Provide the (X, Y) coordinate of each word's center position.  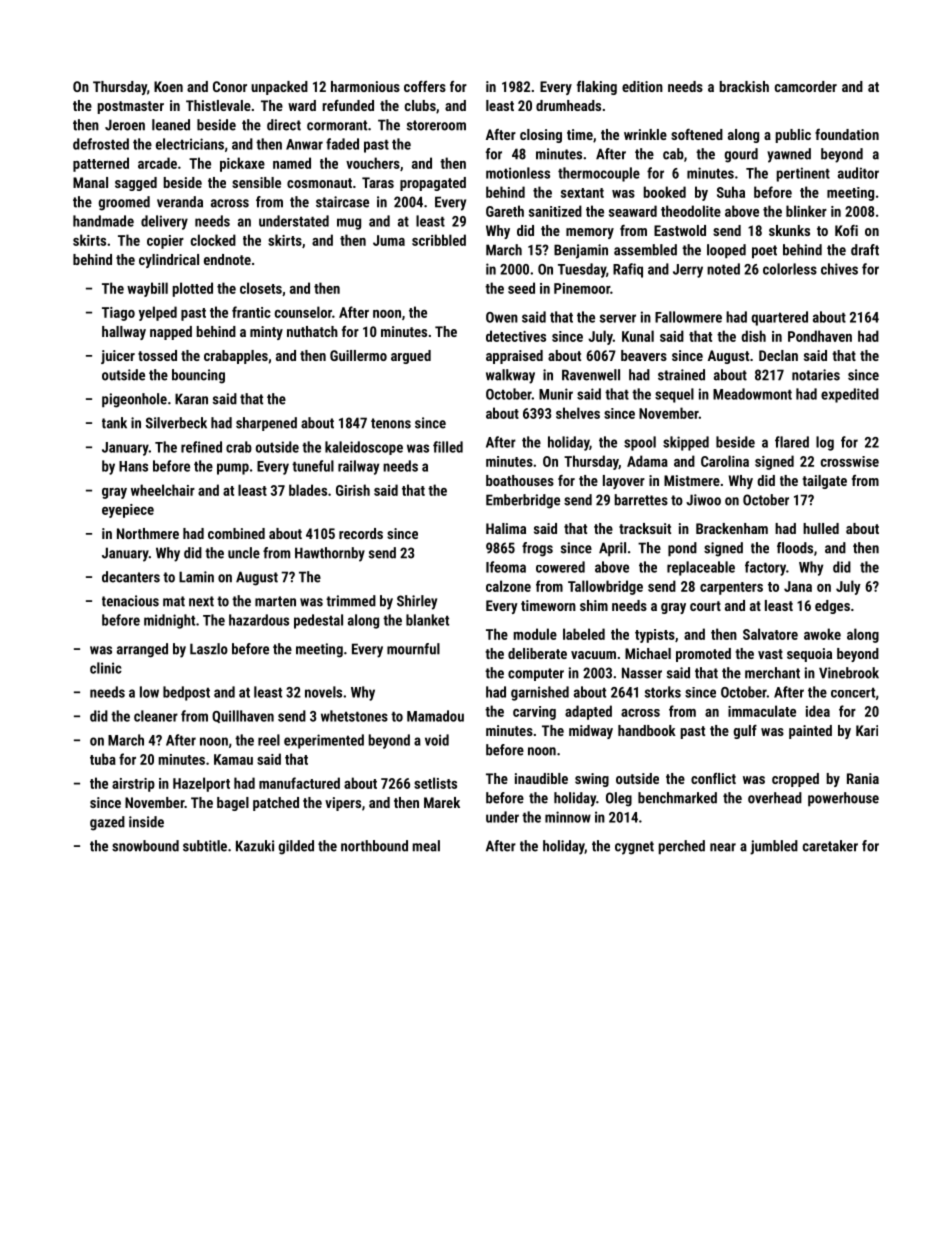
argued (411, 357)
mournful (413, 649)
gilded (296, 847)
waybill (147, 289)
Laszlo (209, 649)
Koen (168, 86)
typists (655, 636)
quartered (779, 318)
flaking (597, 88)
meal (426, 846)
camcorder (806, 86)
